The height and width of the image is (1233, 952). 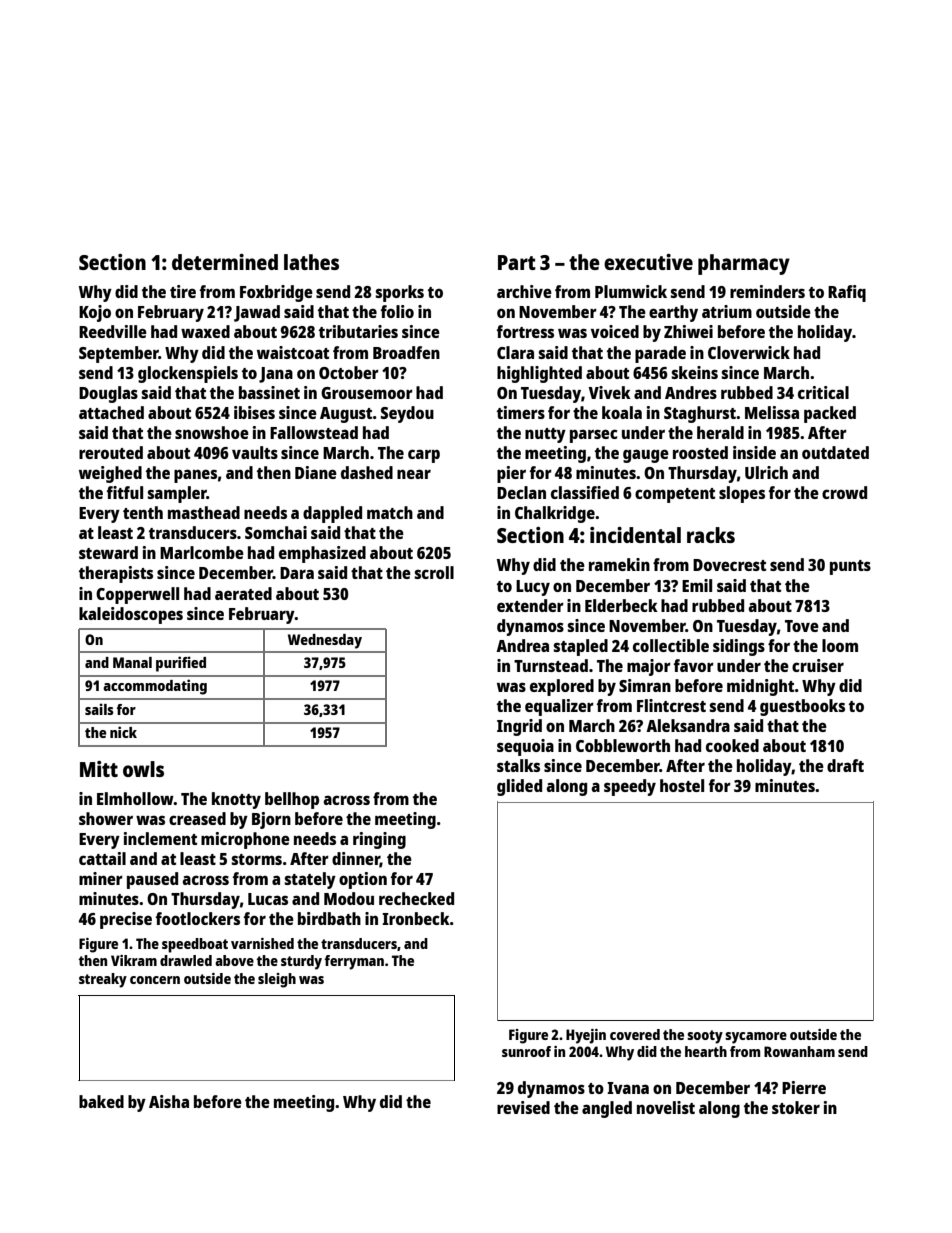 I want to click on equalizer, so click(x=559, y=707).
